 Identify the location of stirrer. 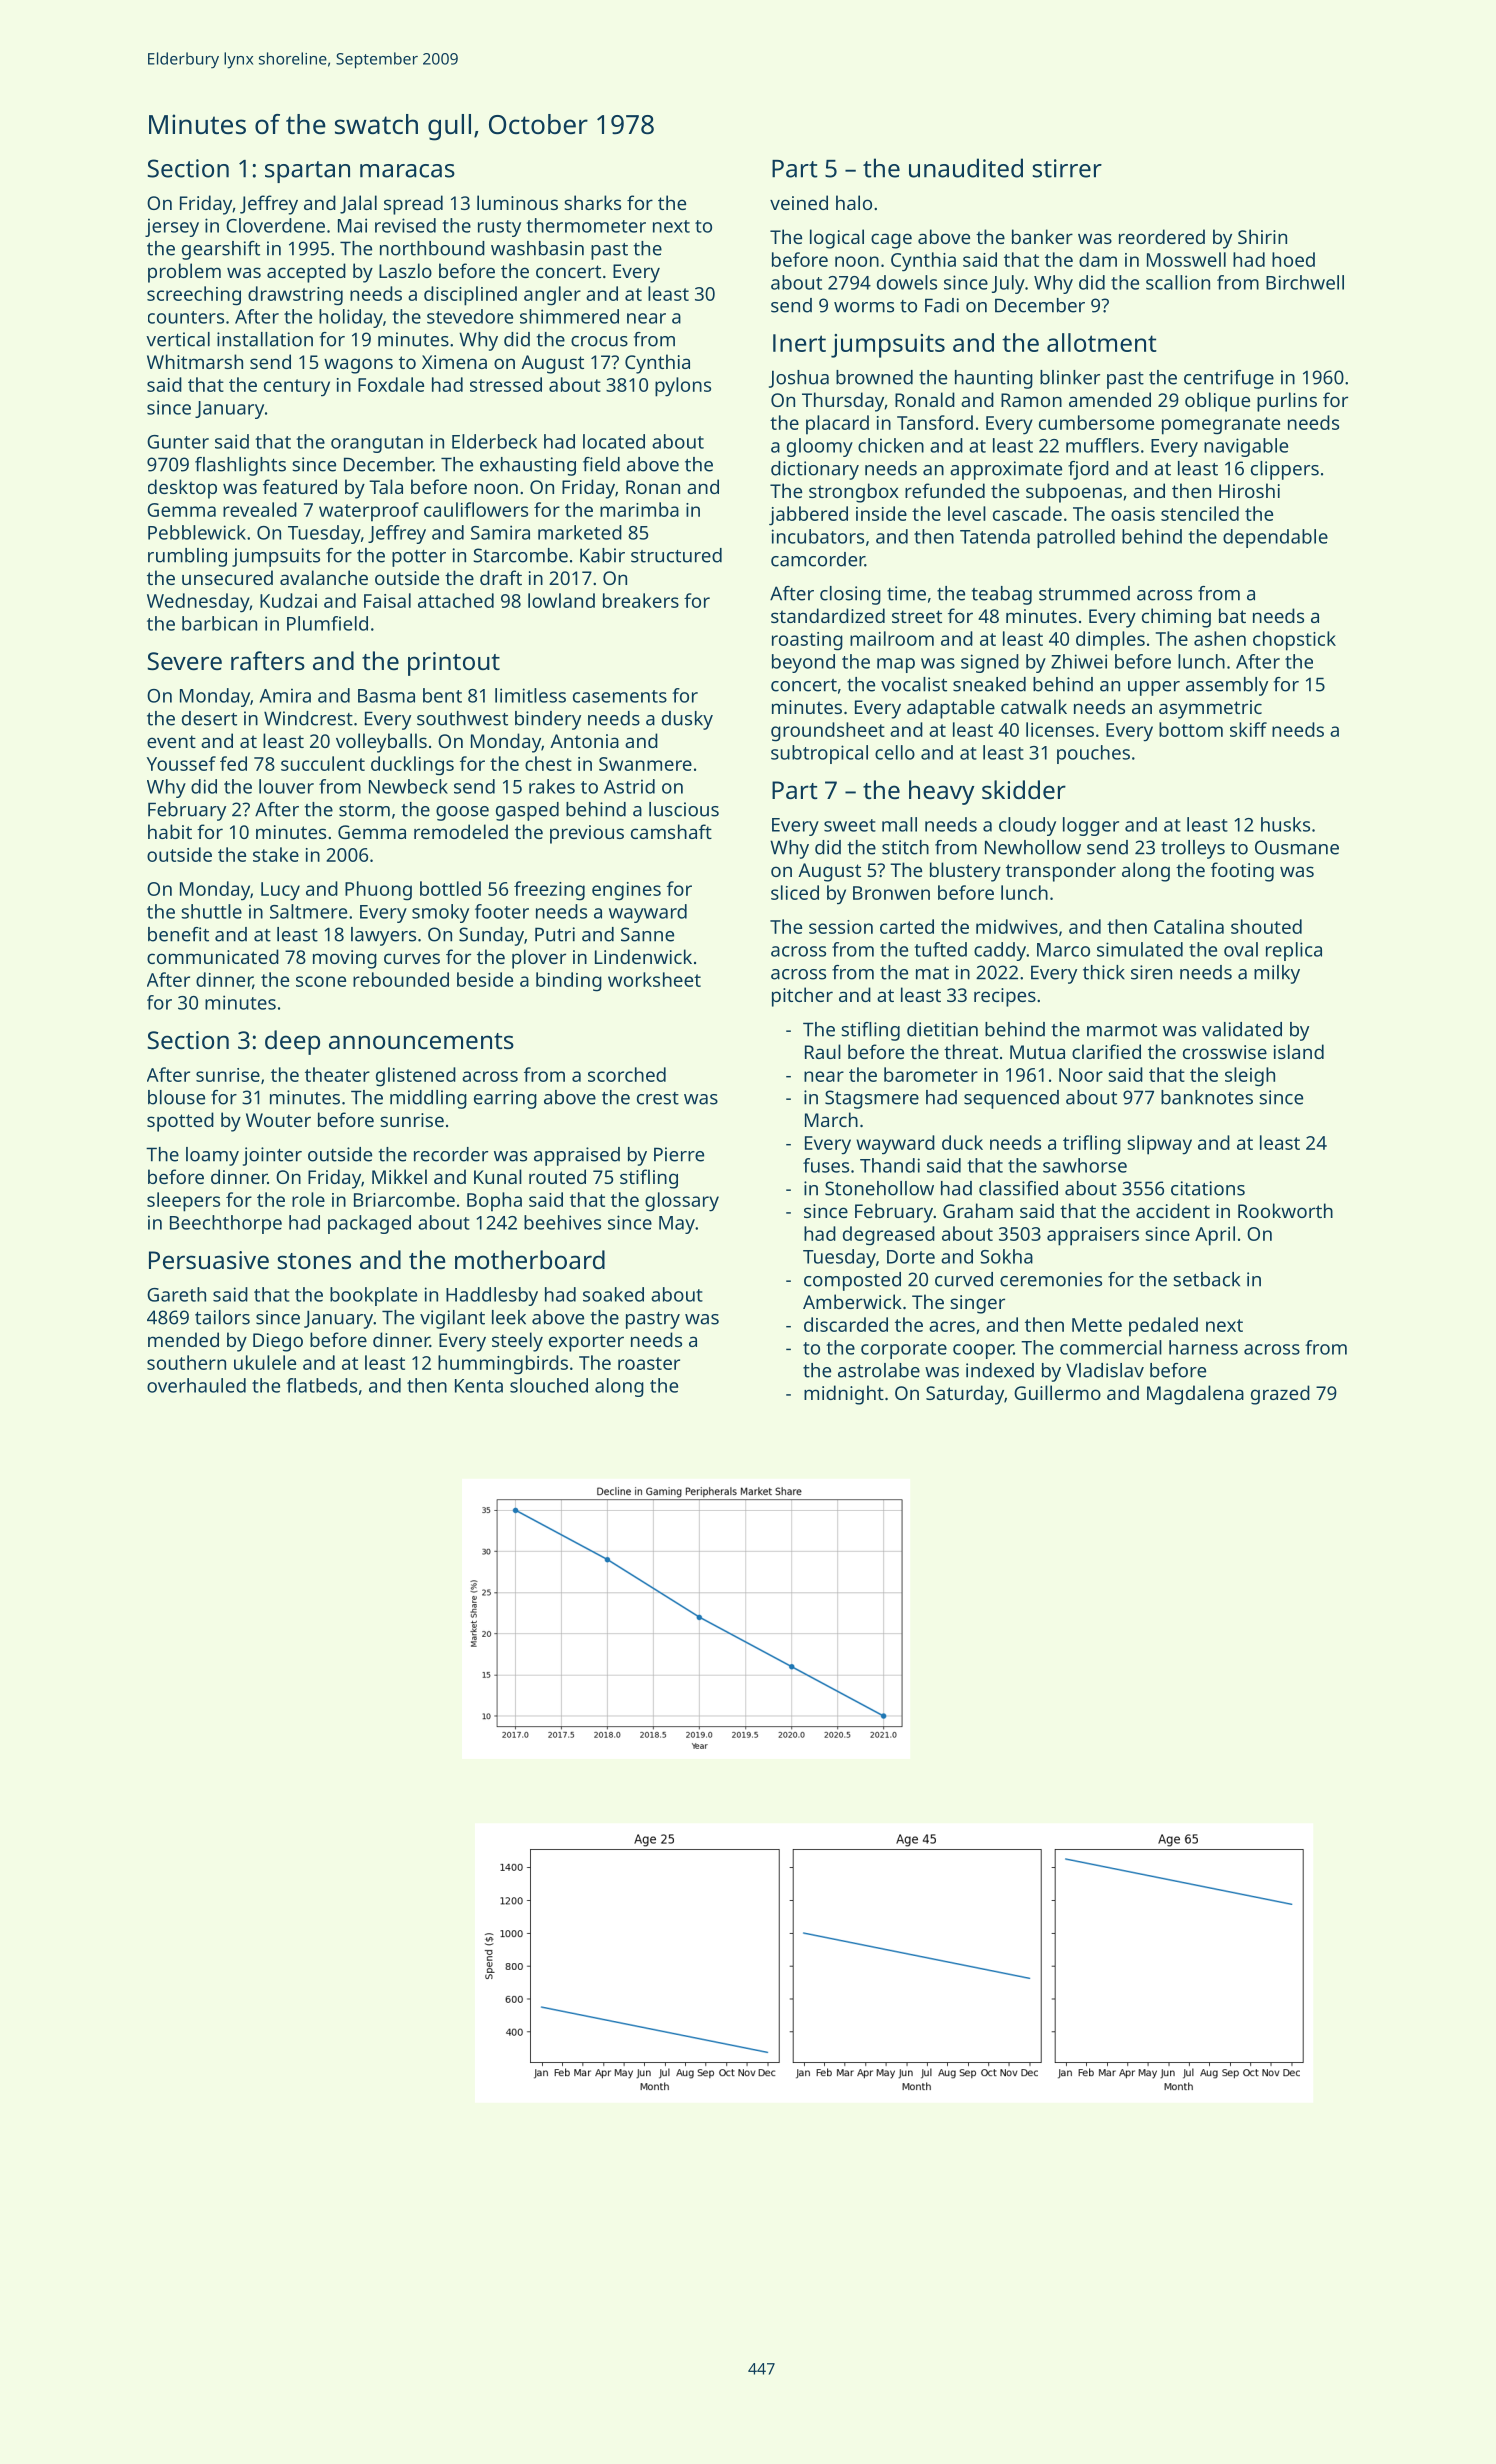
(1067, 168).
